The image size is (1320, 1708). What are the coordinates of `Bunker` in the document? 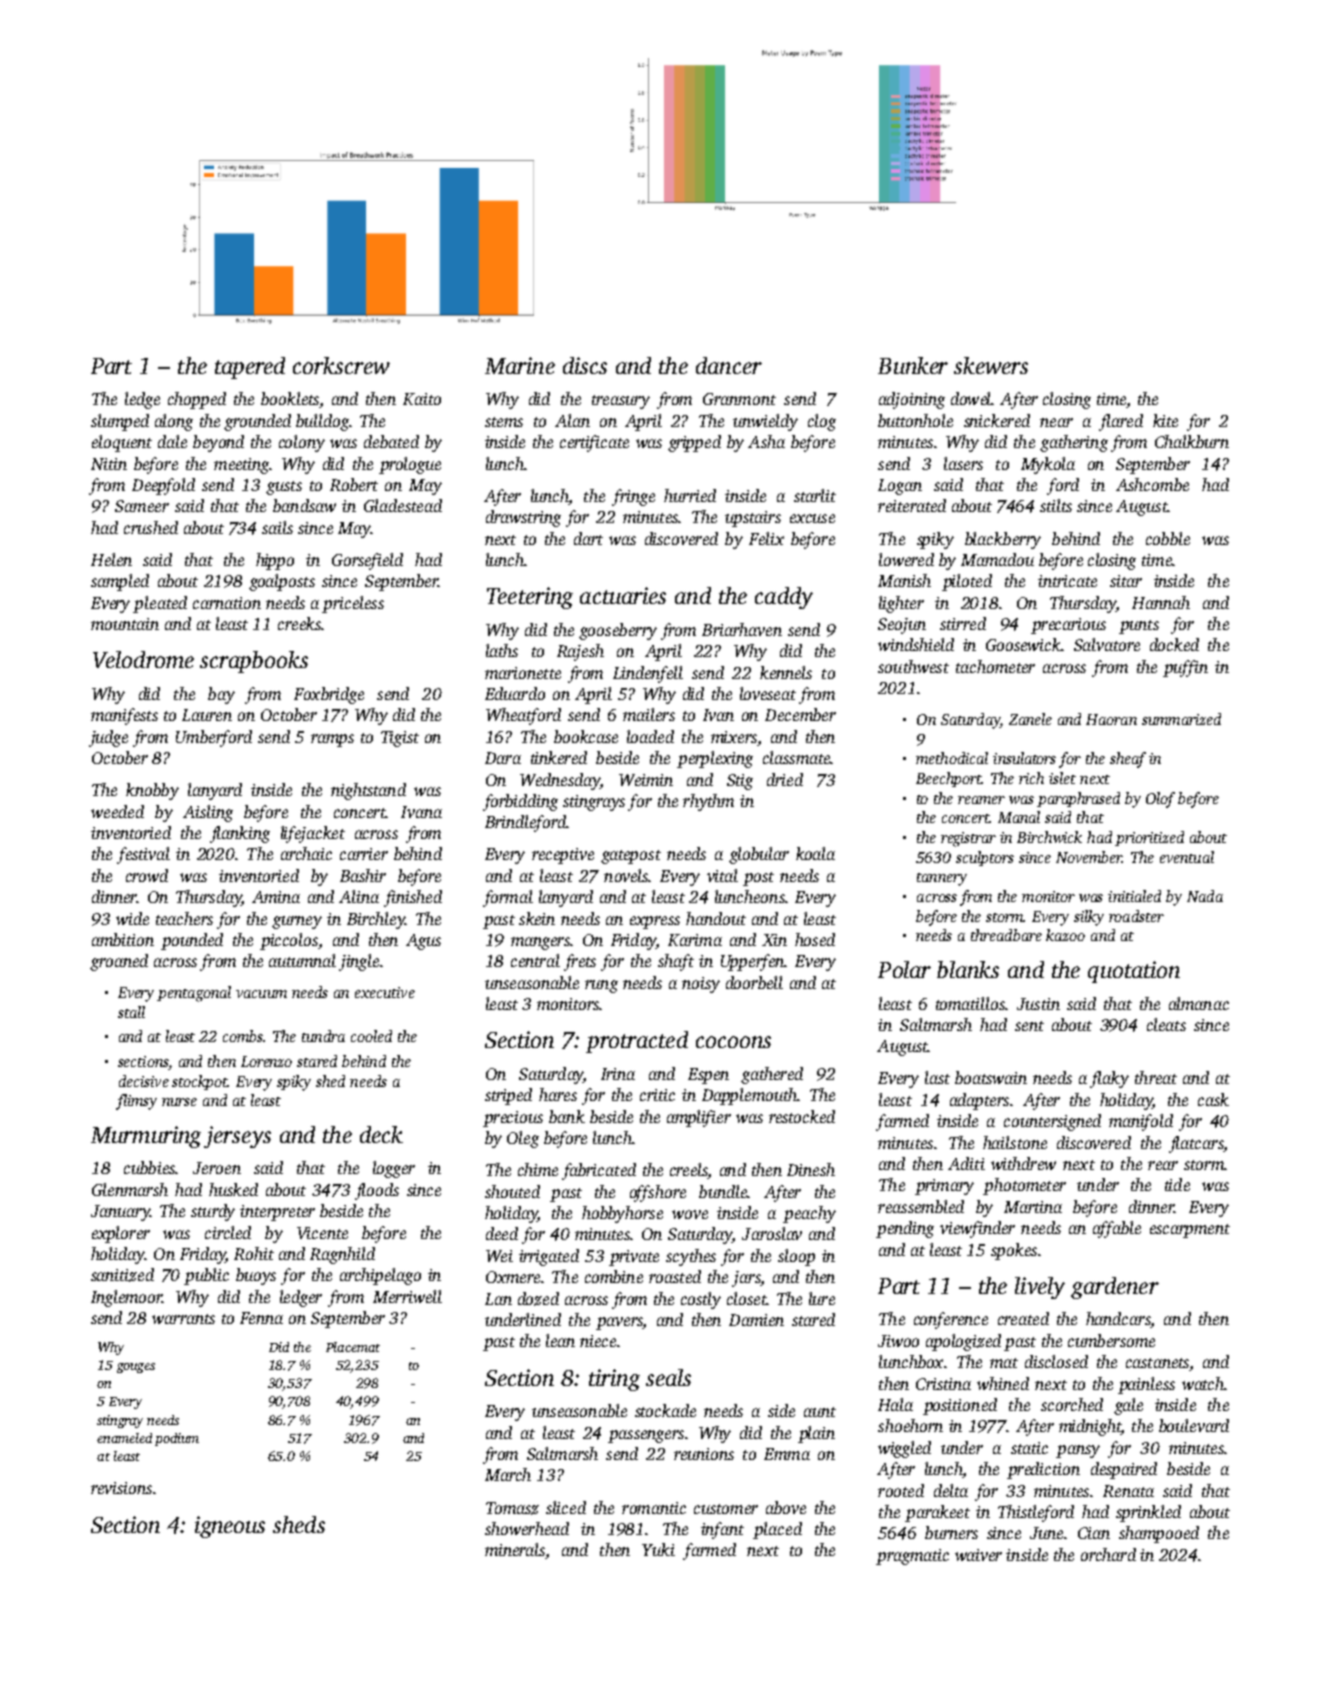 It's located at (913, 365).
